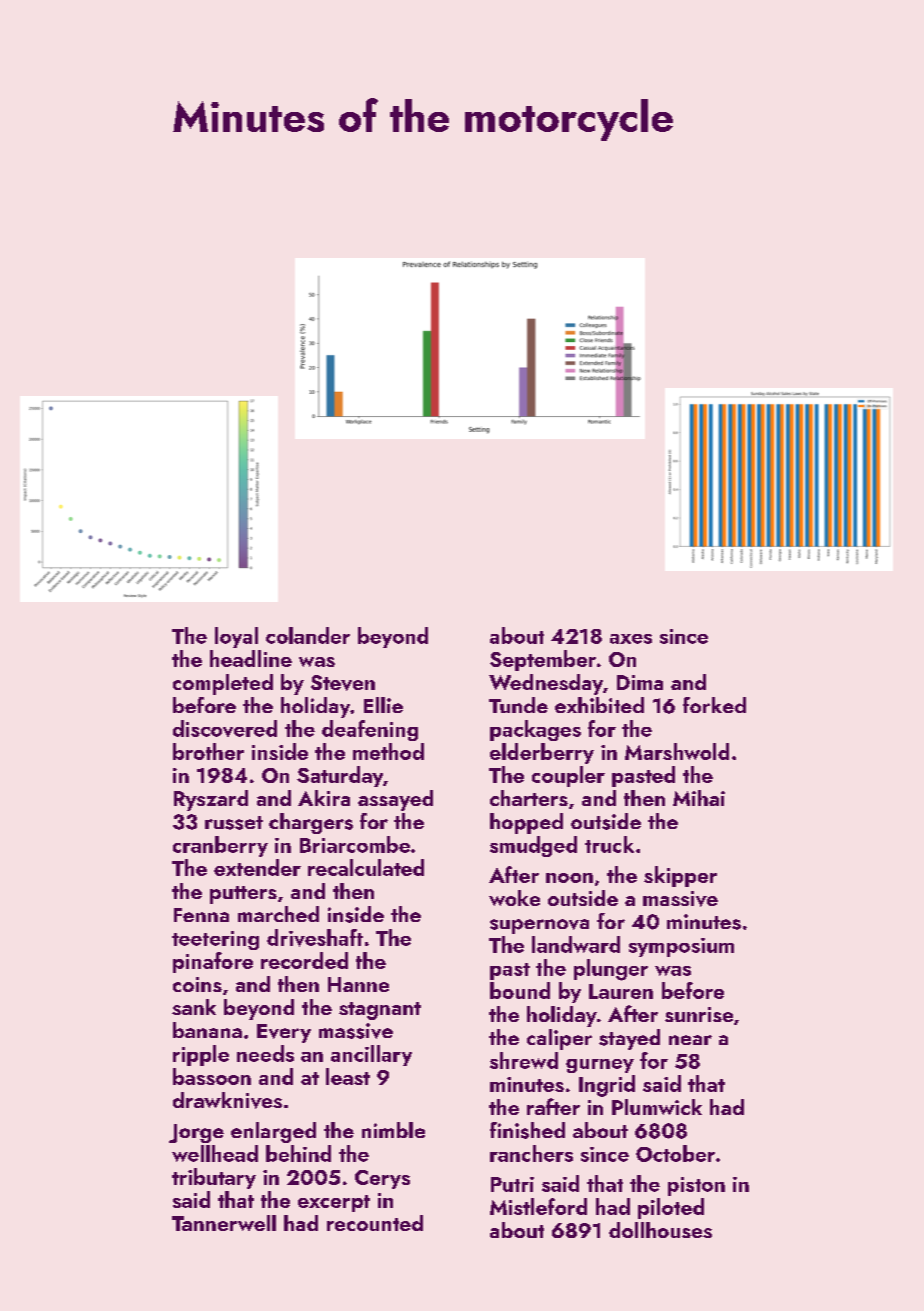  What do you see at coordinates (631, 639) in the screenshot?
I see `axes` at bounding box center [631, 639].
